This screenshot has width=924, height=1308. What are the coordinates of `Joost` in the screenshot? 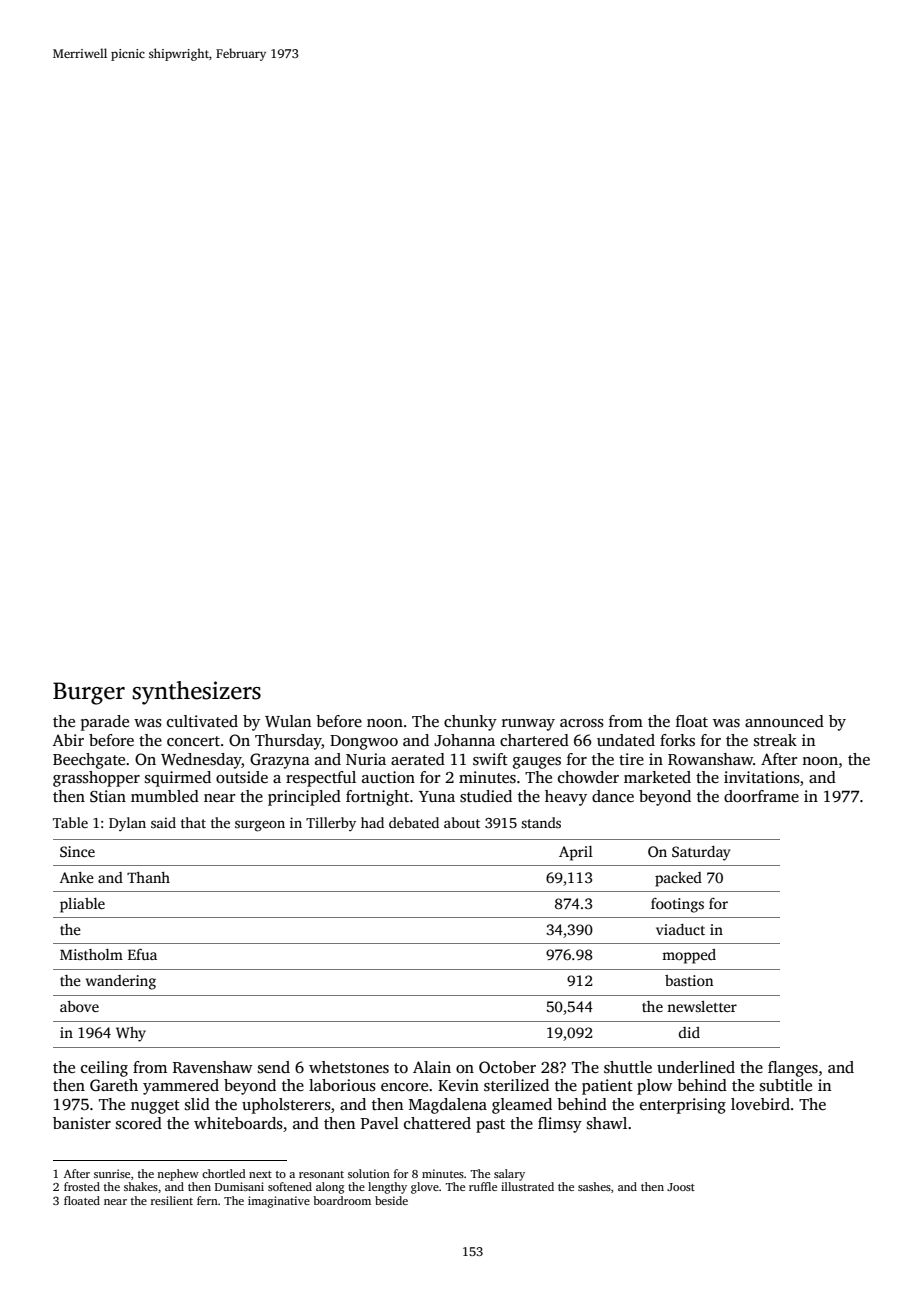 It's located at (681, 1187).
